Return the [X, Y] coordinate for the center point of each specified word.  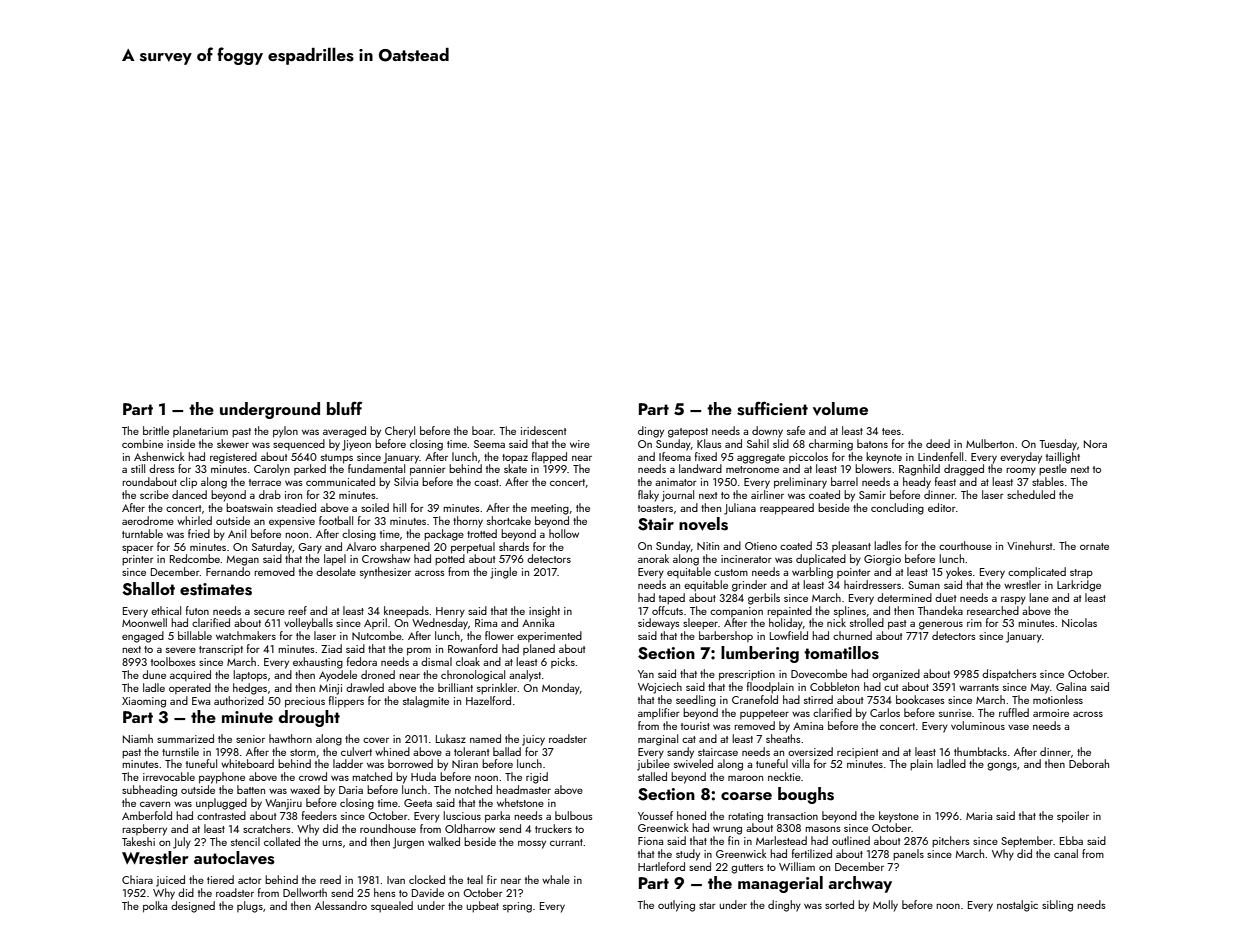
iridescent [543, 430]
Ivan [396, 880]
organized [896, 675]
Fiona [650, 841]
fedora [362, 661]
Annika [538, 622]
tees [891, 431]
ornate [1094, 546]
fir [492, 879]
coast [486, 482]
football [336, 520]
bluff [344, 408]
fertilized [812, 853]
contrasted [221, 815]
